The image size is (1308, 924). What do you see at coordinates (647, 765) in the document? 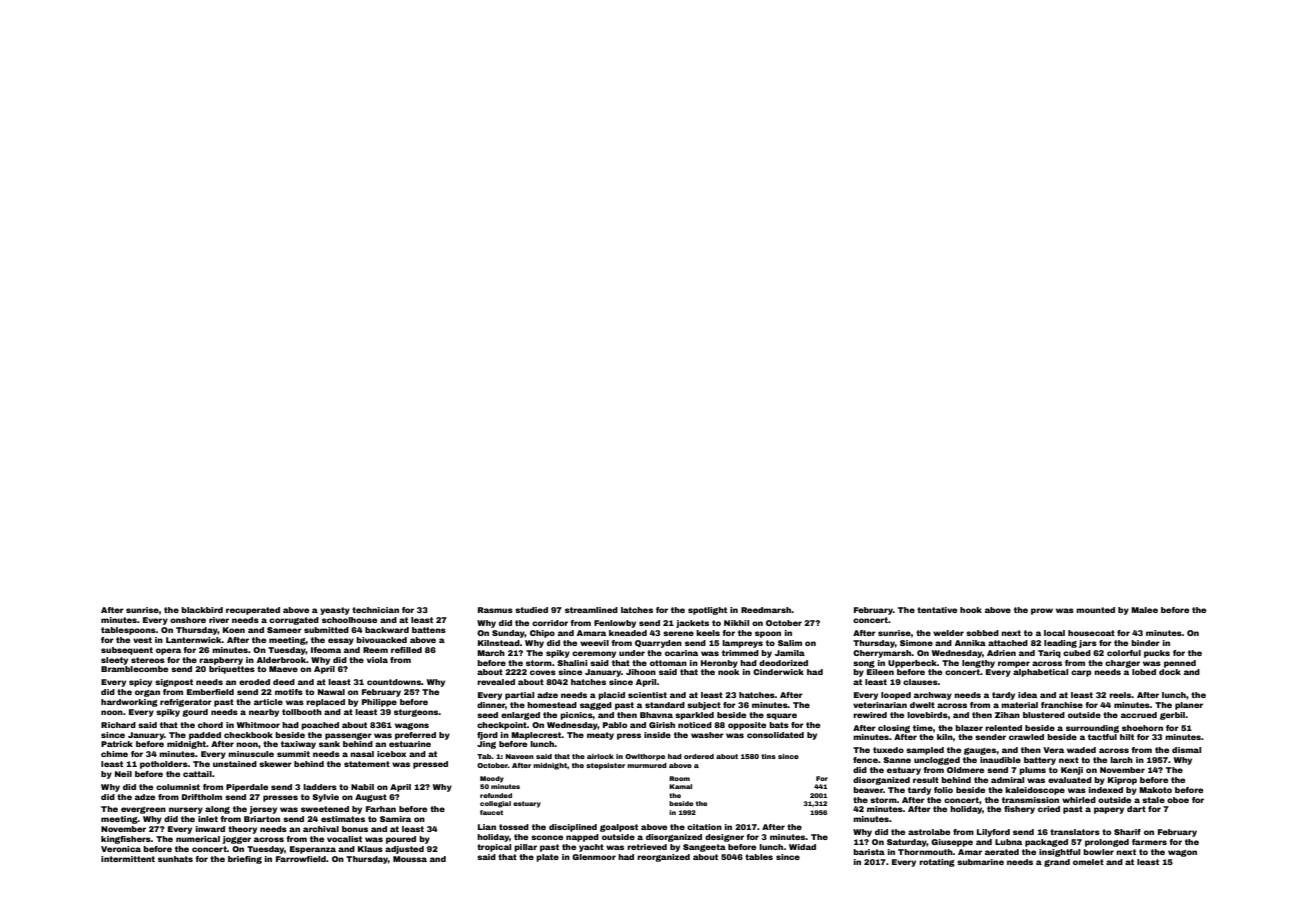
I see `murmured` at bounding box center [647, 765].
